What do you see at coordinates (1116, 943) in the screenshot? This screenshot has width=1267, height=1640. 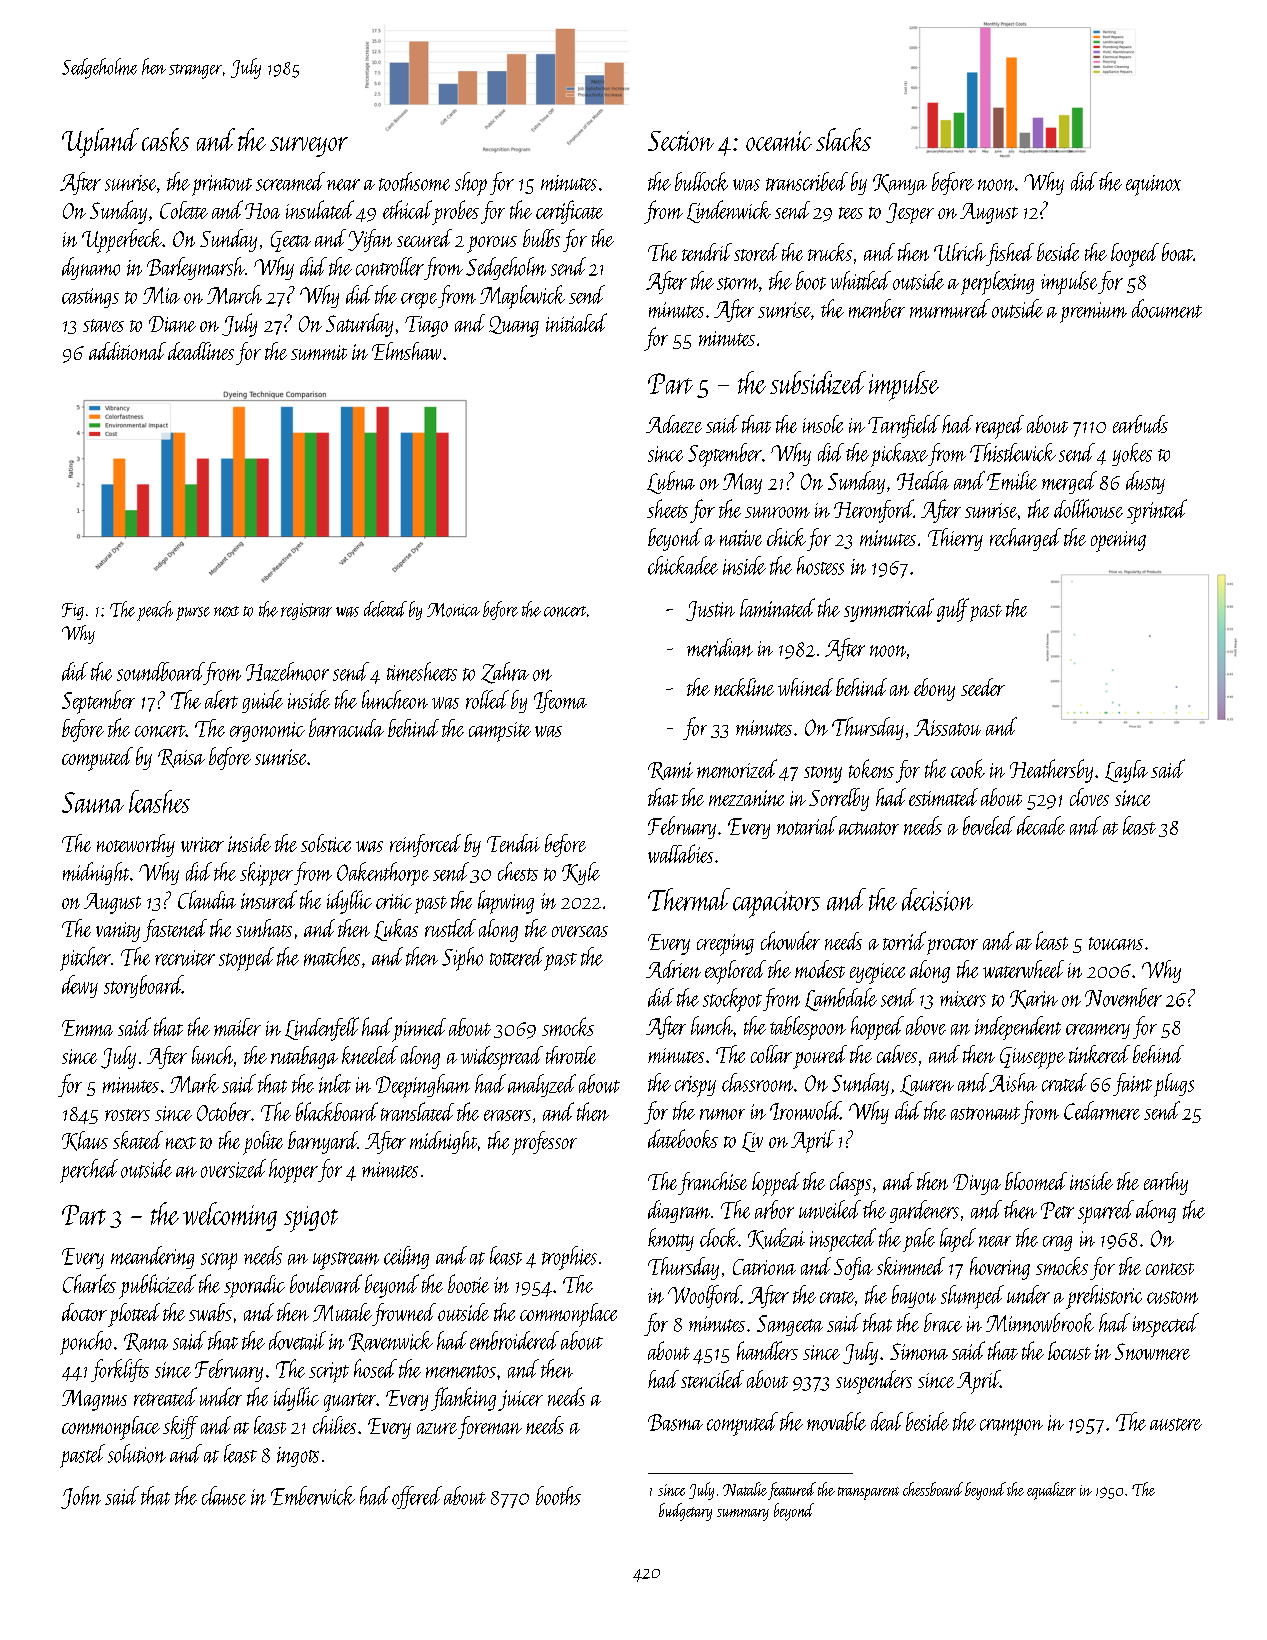 I see `toucans` at bounding box center [1116, 943].
